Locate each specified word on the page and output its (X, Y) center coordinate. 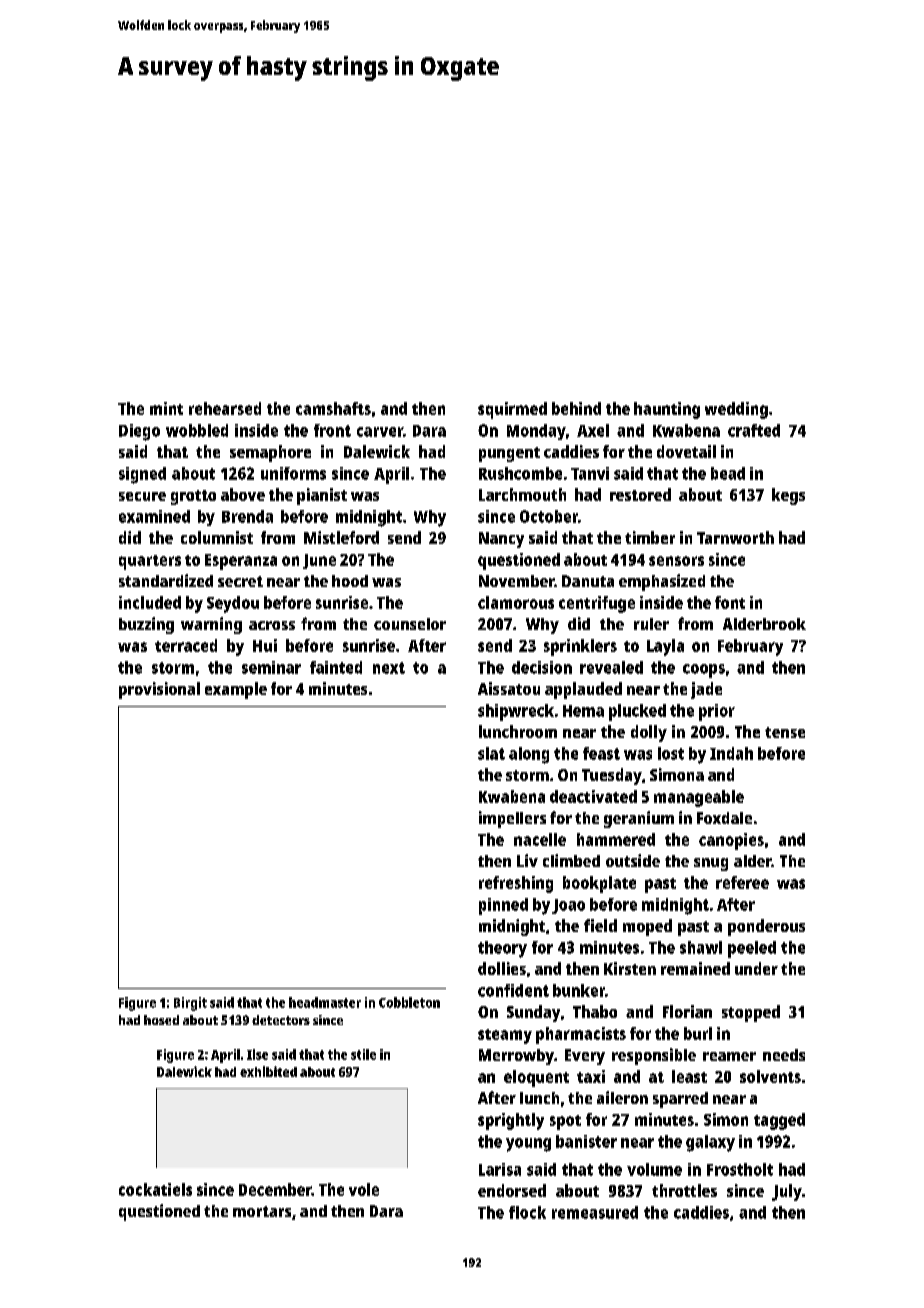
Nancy (501, 540)
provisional (159, 690)
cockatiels (155, 1189)
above (243, 494)
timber (650, 537)
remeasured (595, 1212)
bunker (579, 990)
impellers (512, 819)
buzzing (146, 625)
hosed (161, 1020)
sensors (676, 561)
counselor (410, 624)
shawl (701, 947)
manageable (699, 798)
